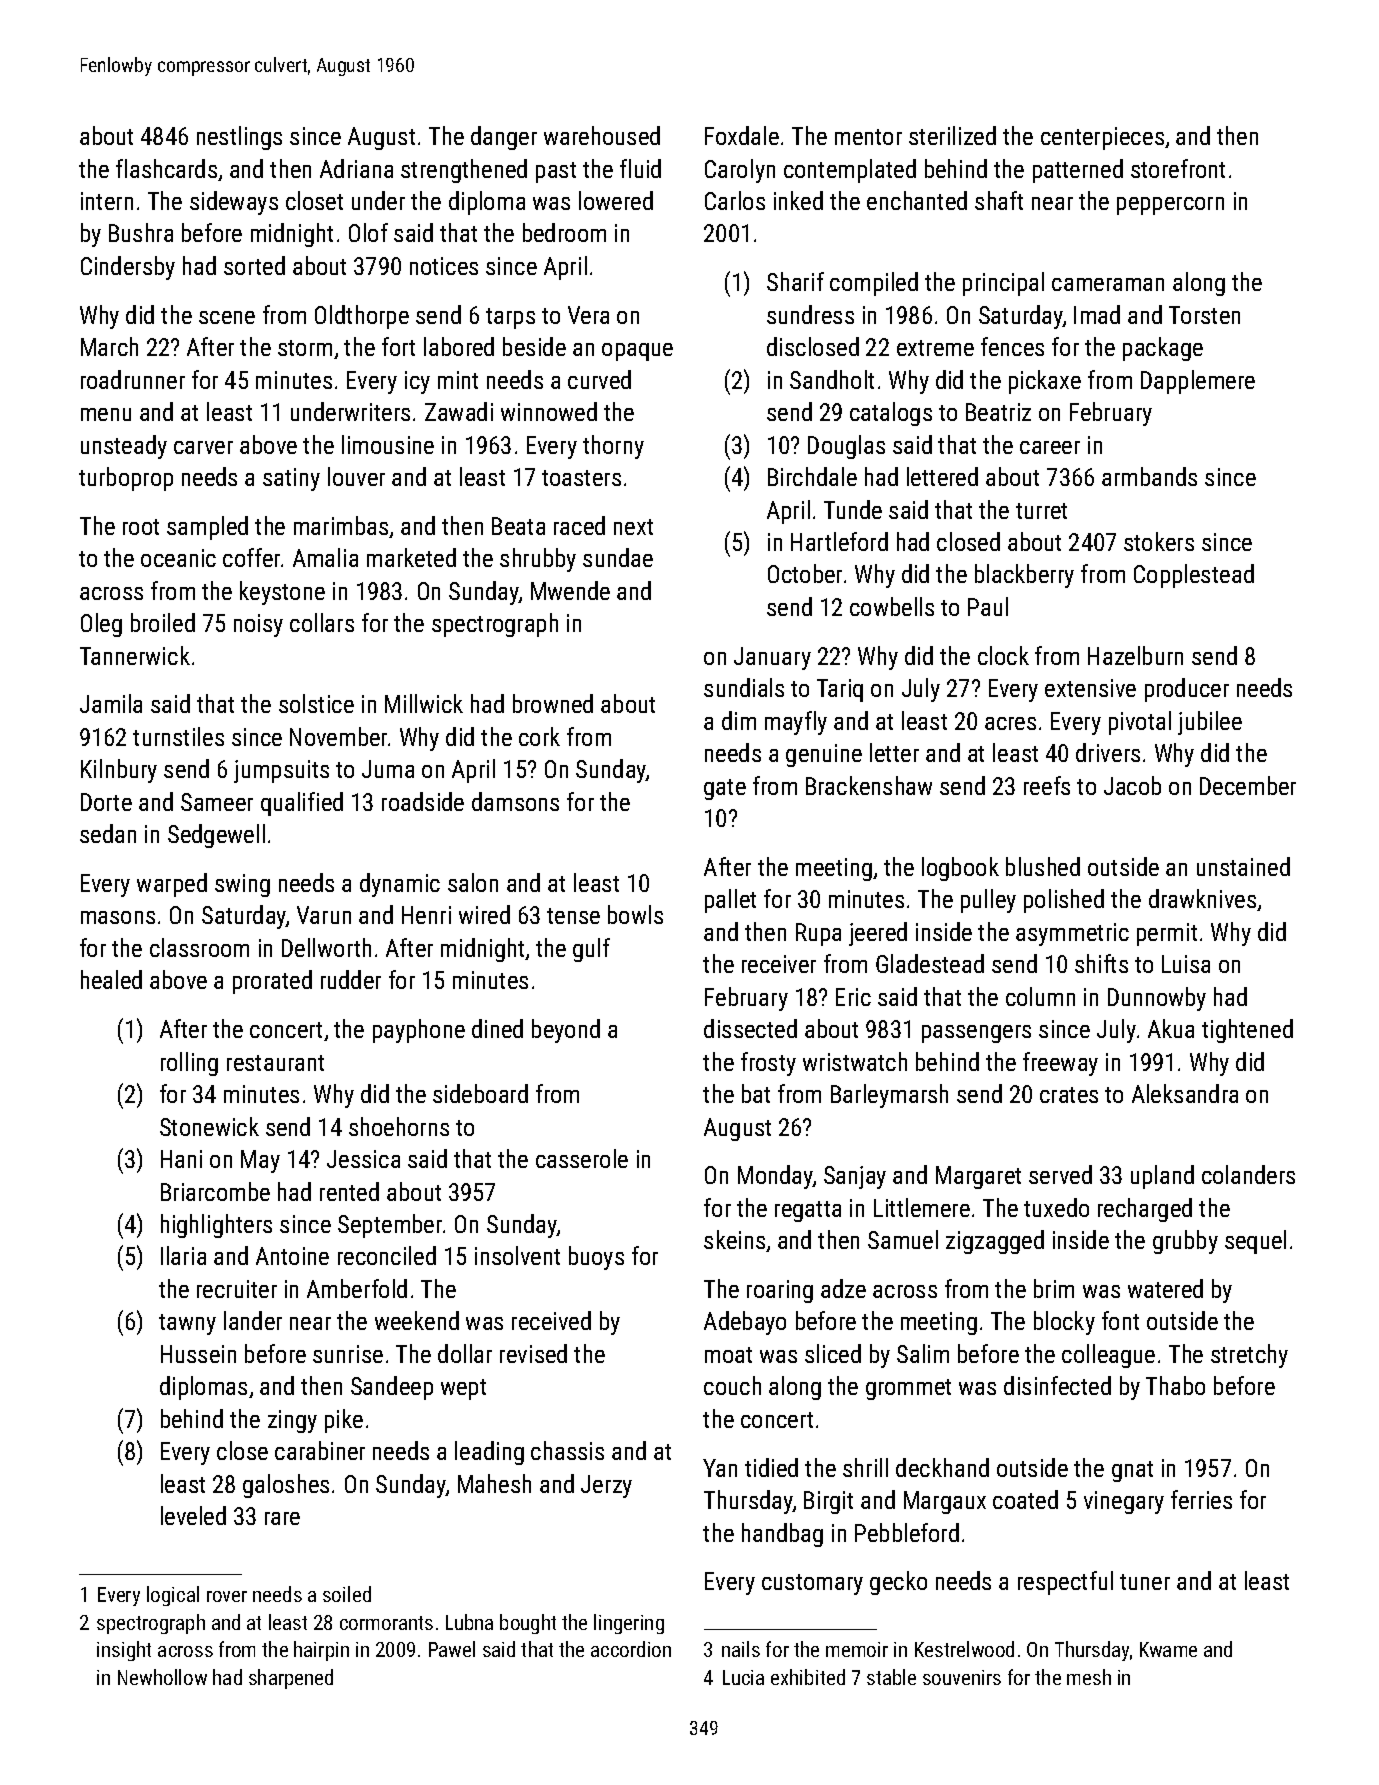 This screenshot has height=1785, width=1379. What do you see at coordinates (1185, 1242) in the screenshot?
I see `grubby` at bounding box center [1185, 1242].
